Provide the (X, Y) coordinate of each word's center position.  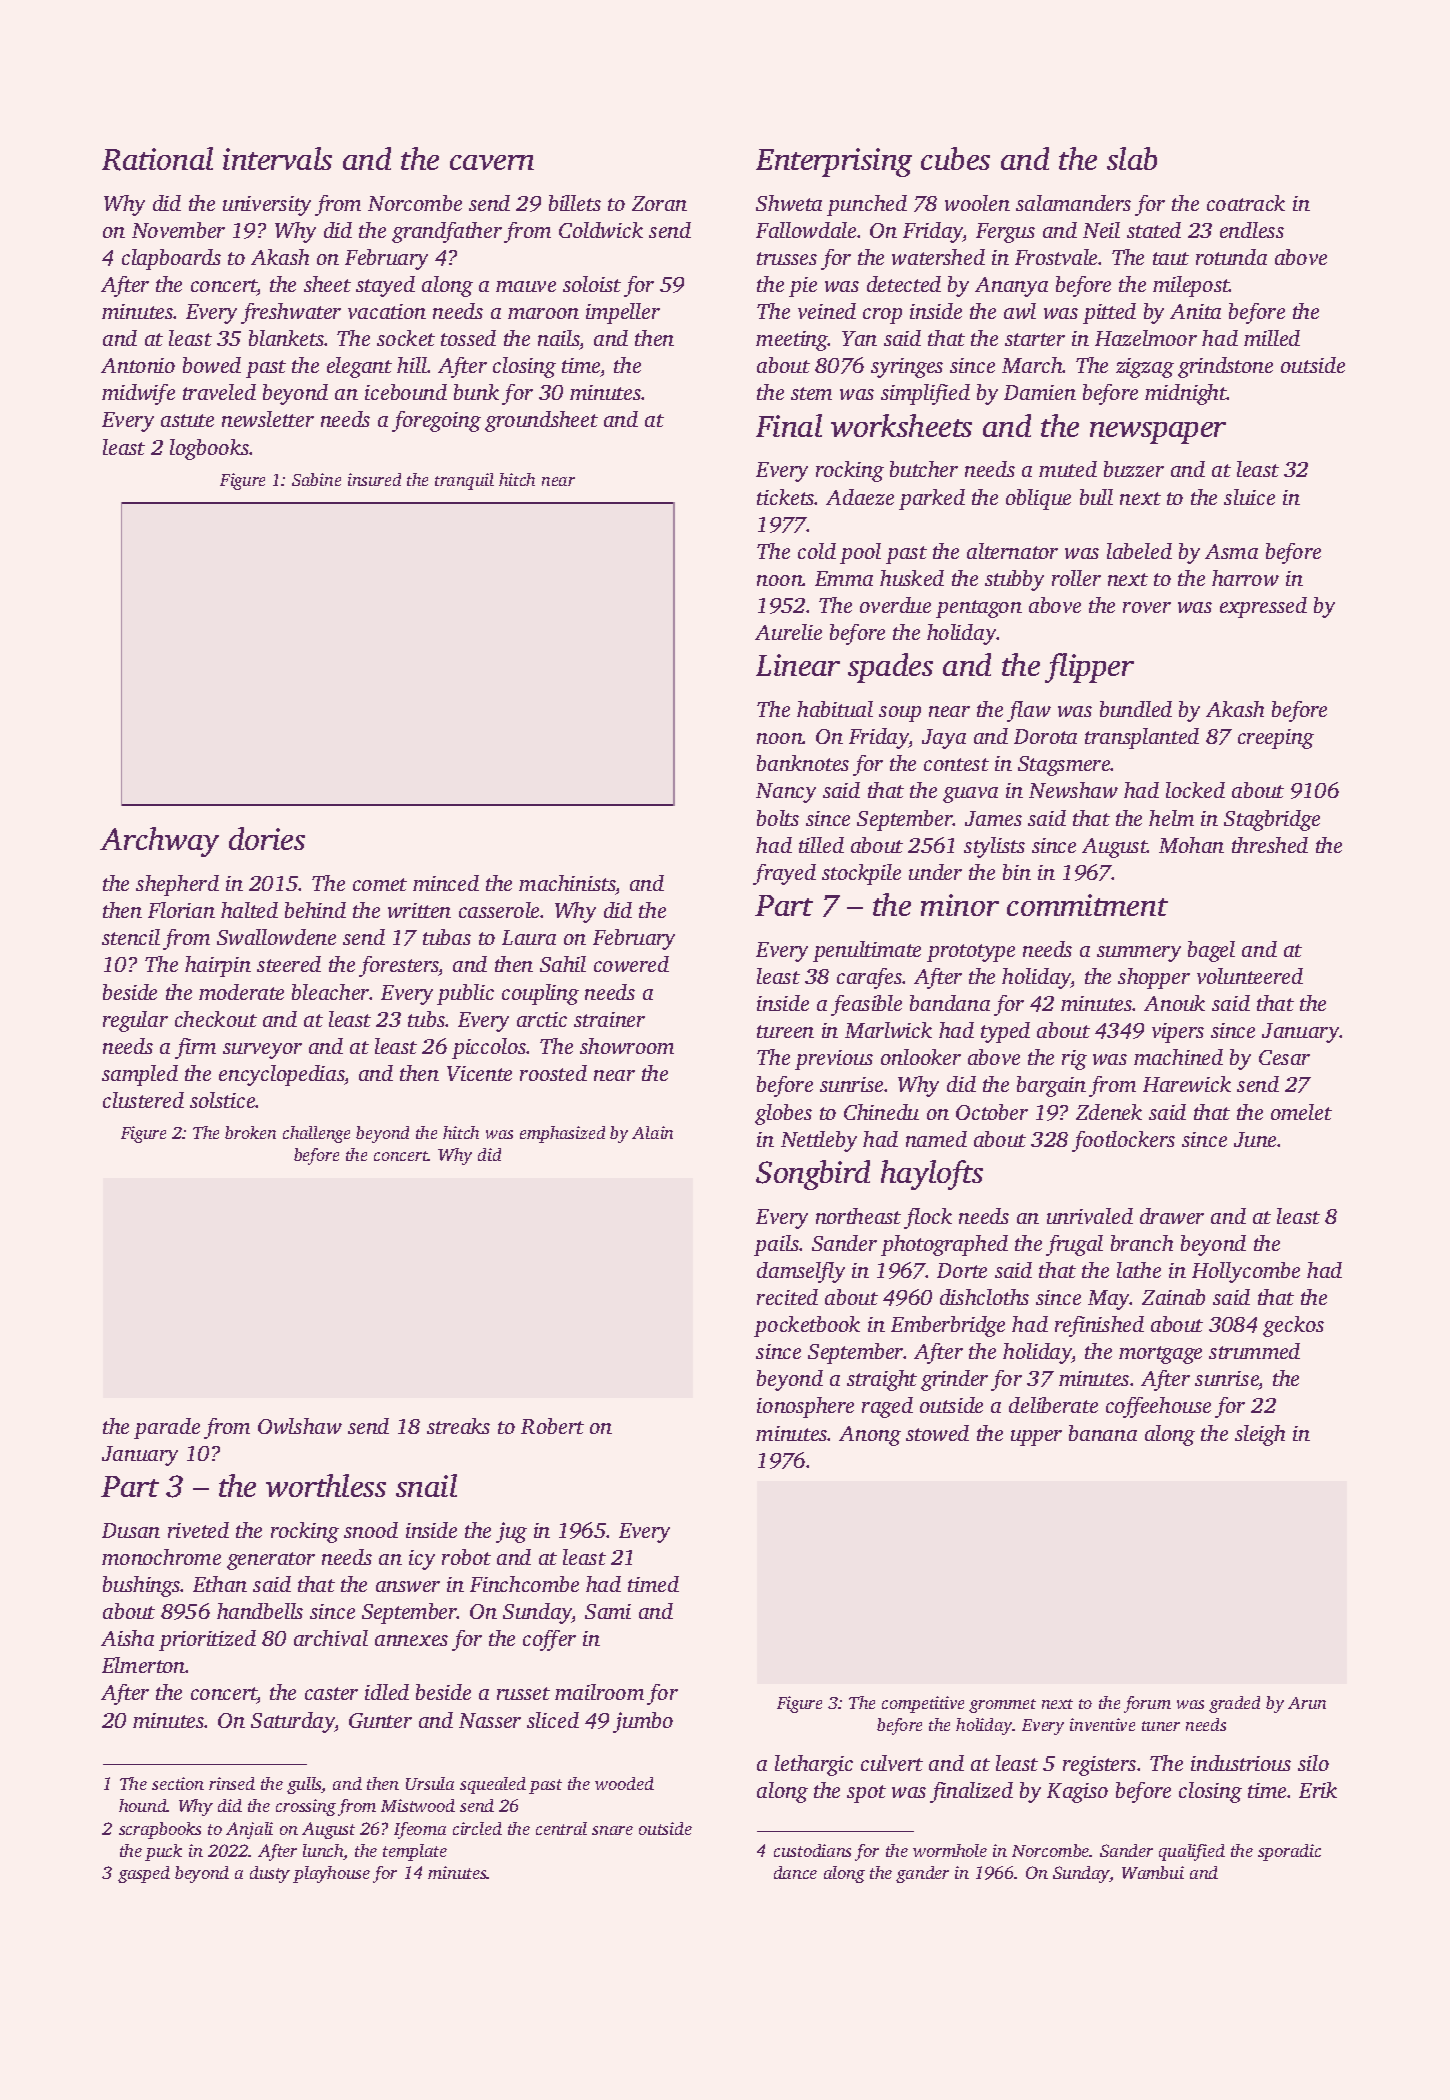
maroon (543, 313)
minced (446, 883)
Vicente (479, 1073)
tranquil (464, 481)
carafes (870, 978)
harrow (1245, 578)
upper (1036, 1438)
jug (511, 1532)
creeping (1276, 739)
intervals (277, 158)
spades (890, 668)
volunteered (1250, 976)
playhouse (331, 1874)
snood (371, 1530)
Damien (1040, 392)
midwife (138, 394)
